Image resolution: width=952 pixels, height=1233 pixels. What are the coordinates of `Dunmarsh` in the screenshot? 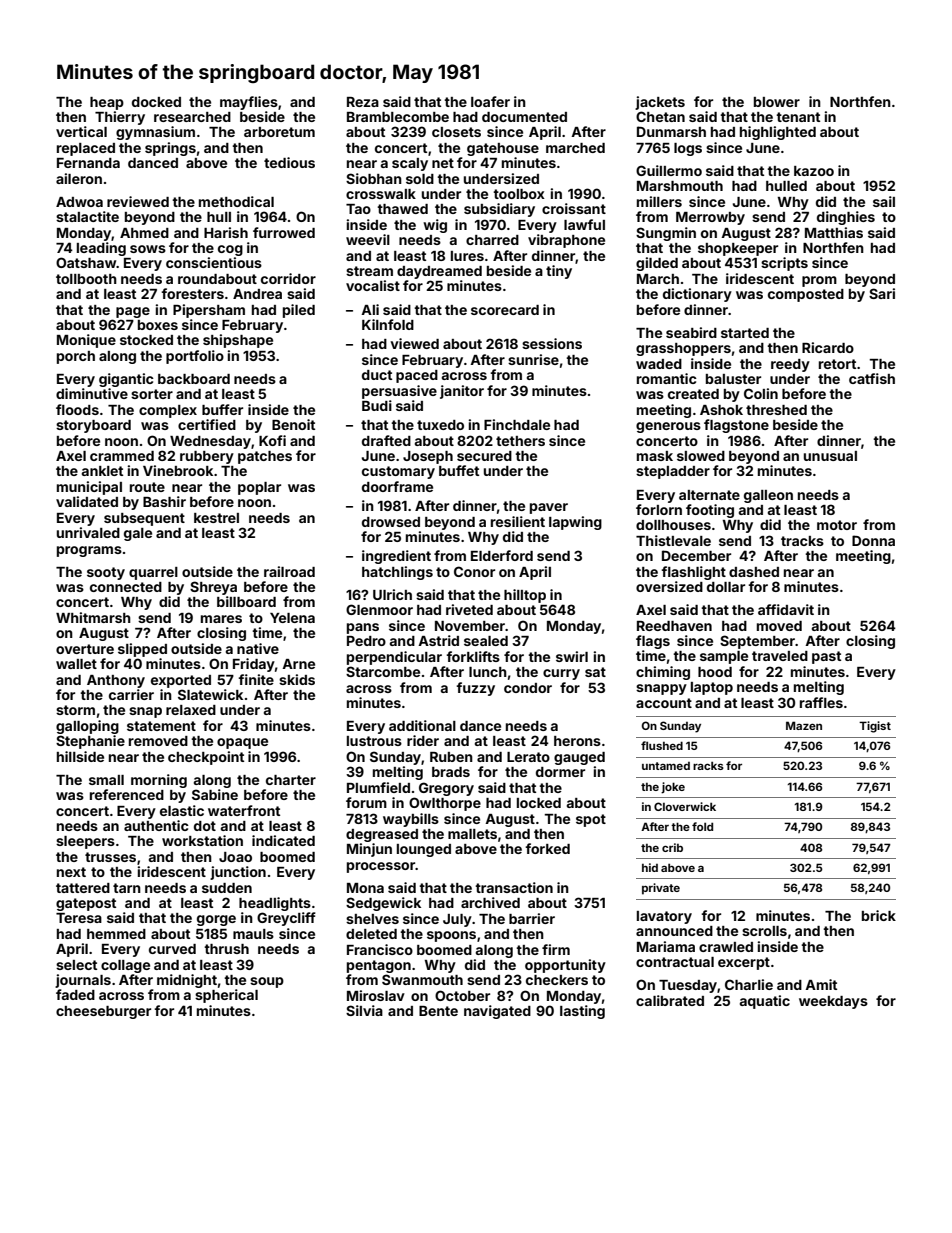 It's located at (671, 131).
